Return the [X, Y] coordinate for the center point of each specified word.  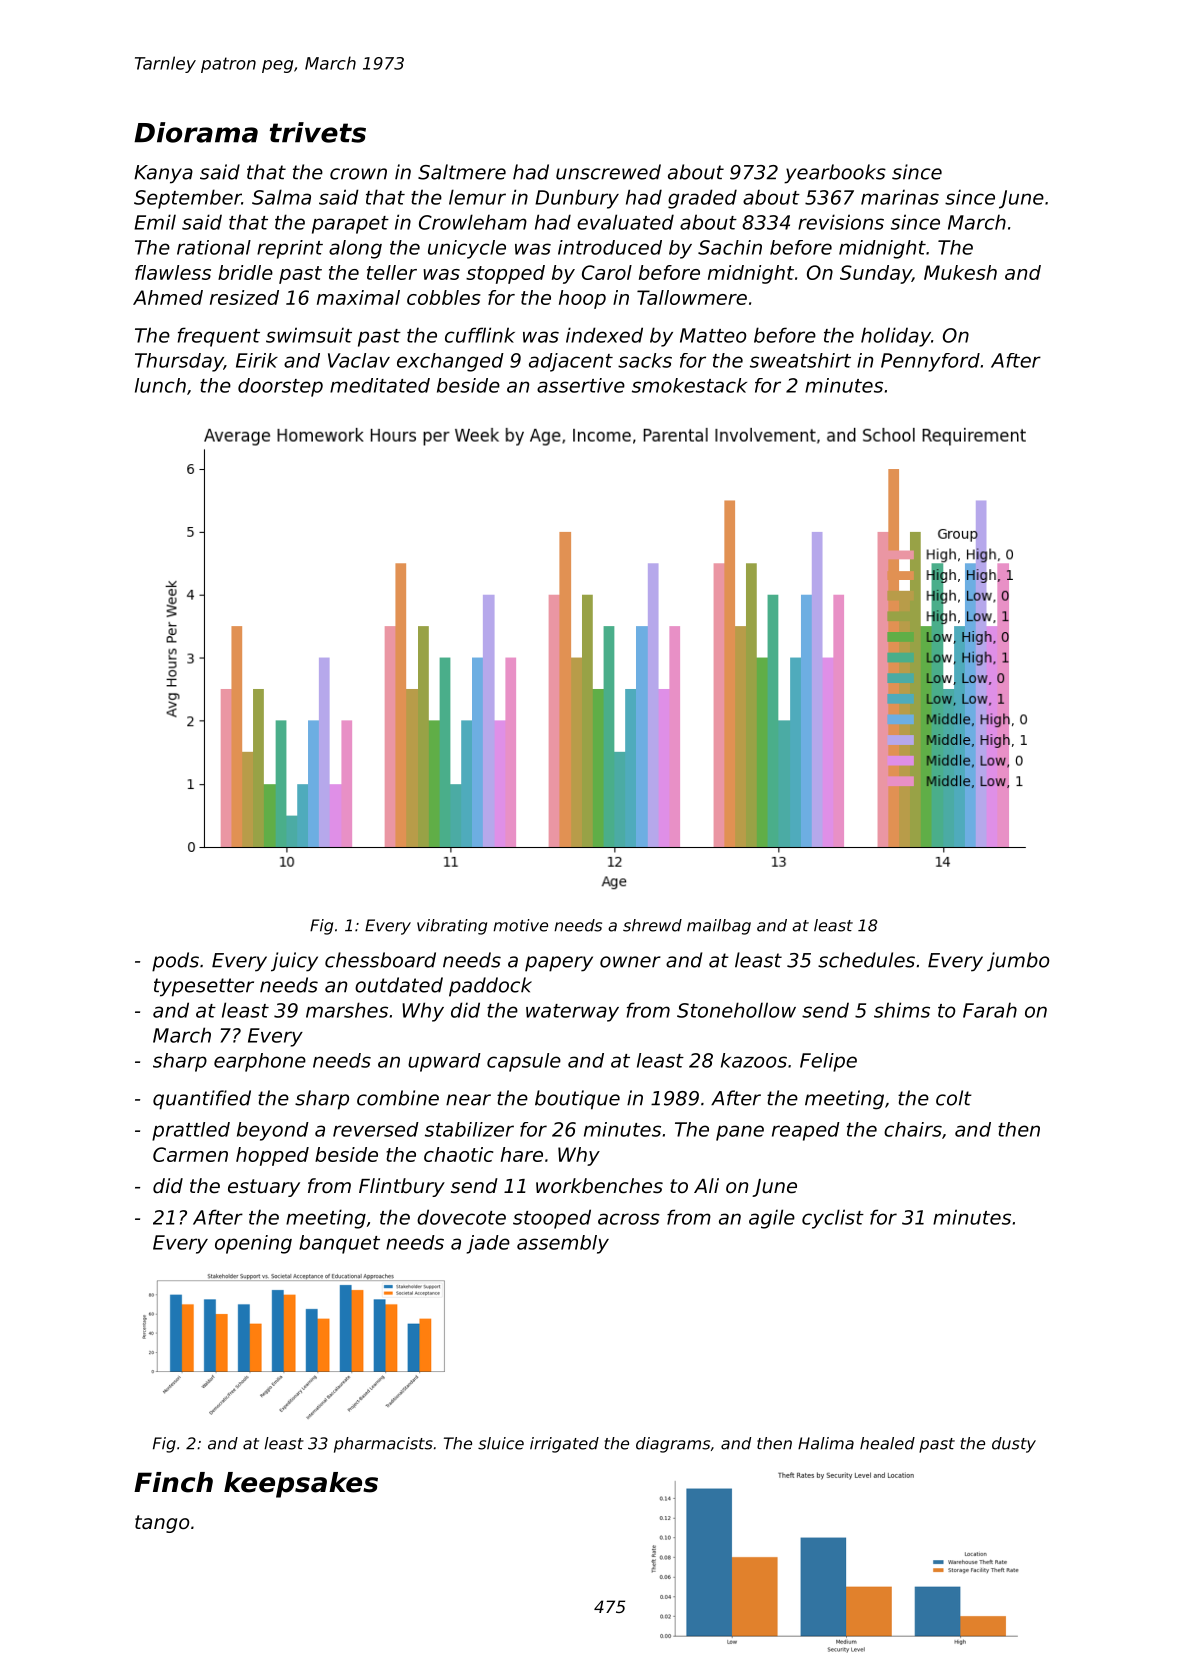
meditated [380, 385]
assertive [581, 385]
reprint [290, 249]
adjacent [571, 362]
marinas [900, 197]
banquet [339, 1244]
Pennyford [930, 362]
